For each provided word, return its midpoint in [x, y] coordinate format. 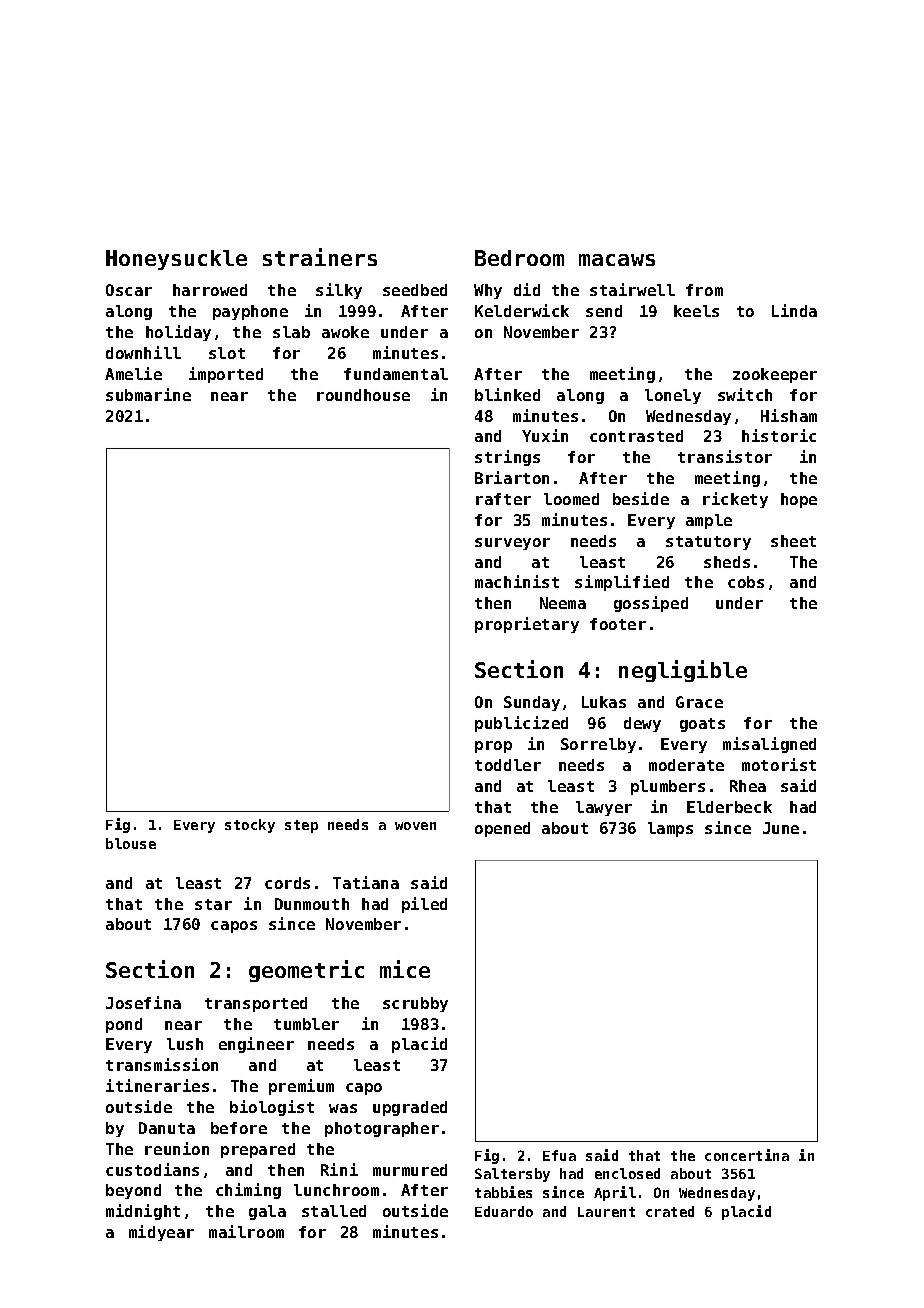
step [301, 826]
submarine [148, 394]
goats [702, 725]
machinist [517, 581]
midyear [161, 1233]
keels [696, 311]
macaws [617, 260]
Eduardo [504, 1211]
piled [424, 905]
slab [291, 332]
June [781, 828]
